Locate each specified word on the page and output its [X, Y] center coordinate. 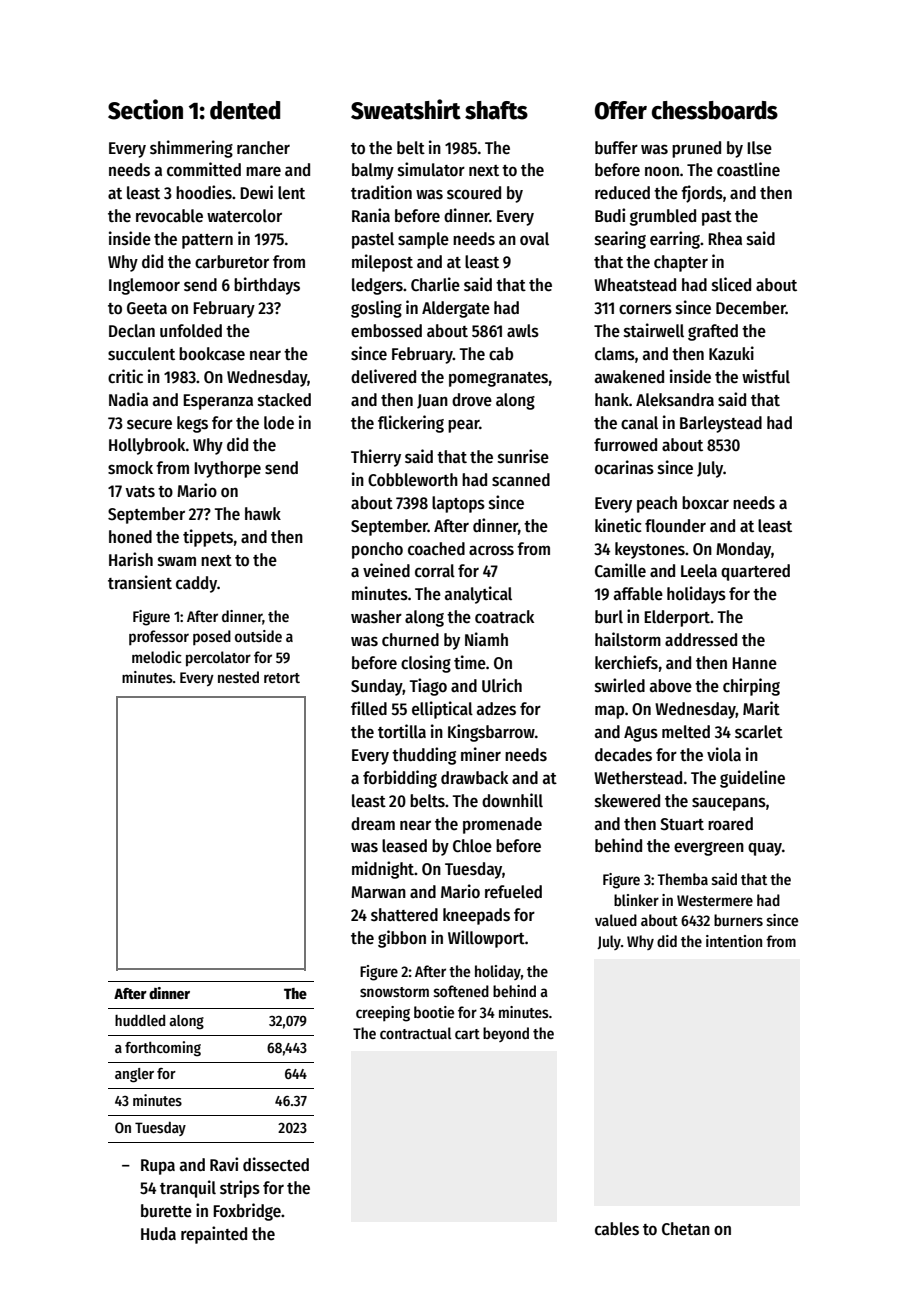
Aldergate [456, 309]
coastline [748, 169]
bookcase [212, 354]
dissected [276, 1164]
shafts [496, 110]
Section [145, 109]
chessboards [715, 110]
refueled [513, 892]
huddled [140, 1020]
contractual [416, 1033]
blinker [636, 900]
